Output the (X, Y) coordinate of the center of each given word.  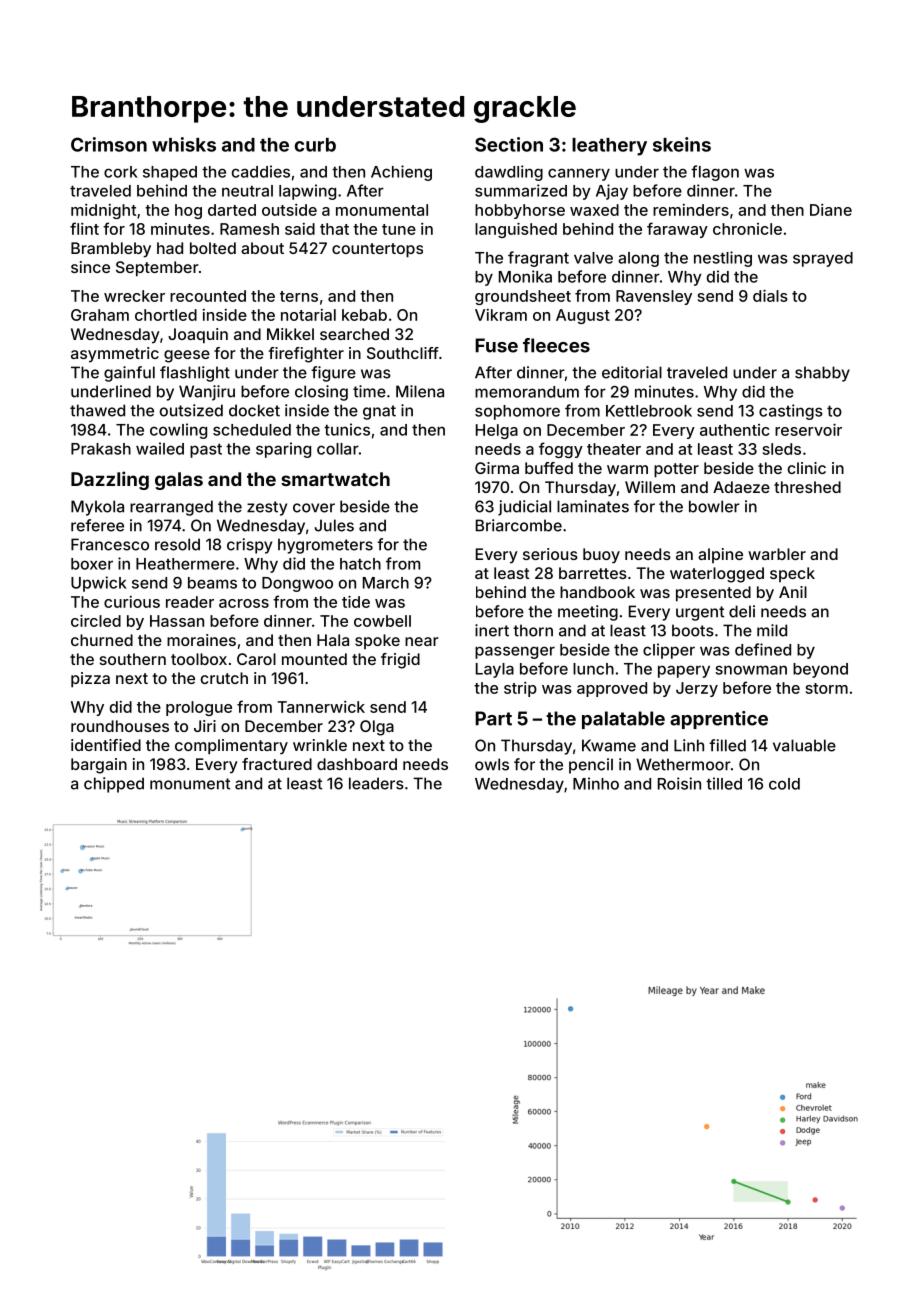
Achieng (401, 173)
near (422, 641)
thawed (97, 410)
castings (791, 412)
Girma (497, 468)
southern (133, 659)
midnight (103, 211)
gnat (379, 412)
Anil (793, 592)
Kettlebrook (649, 411)
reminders (691, 210)
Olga (377, 728)
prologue (199, 708)
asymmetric (115, 355)
